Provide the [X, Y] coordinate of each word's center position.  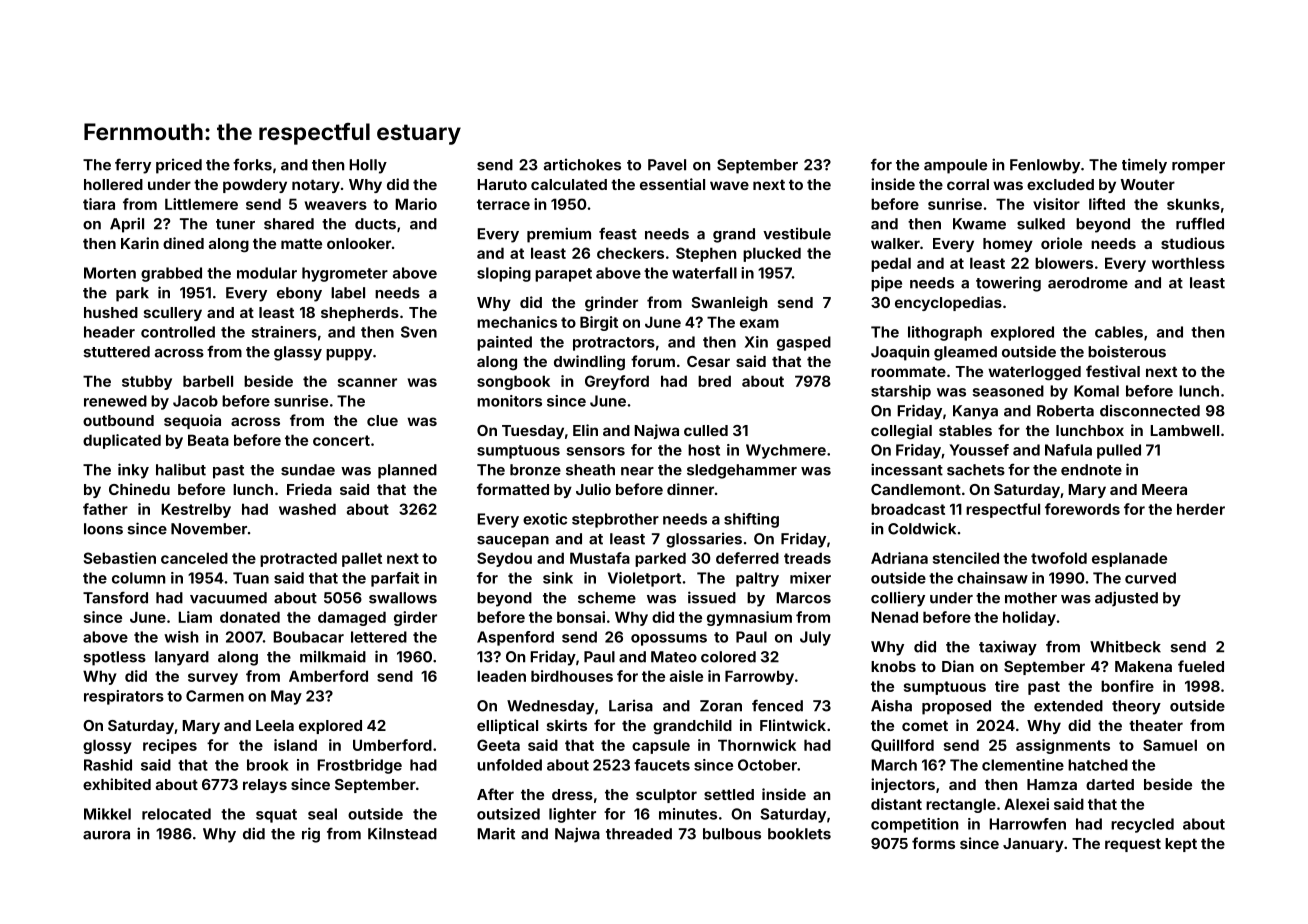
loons [103, 529]
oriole [1061, 243]
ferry [133, 166]
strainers [284, 332]
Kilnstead [402, 833]
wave [729, 185]
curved [1150, 578]
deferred [747, 558]
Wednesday [550, 707]
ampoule [955, 166]
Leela [275, 725]
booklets [799, 834]
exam [759, 323]
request [1133, 845]
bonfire [1127, 686]
